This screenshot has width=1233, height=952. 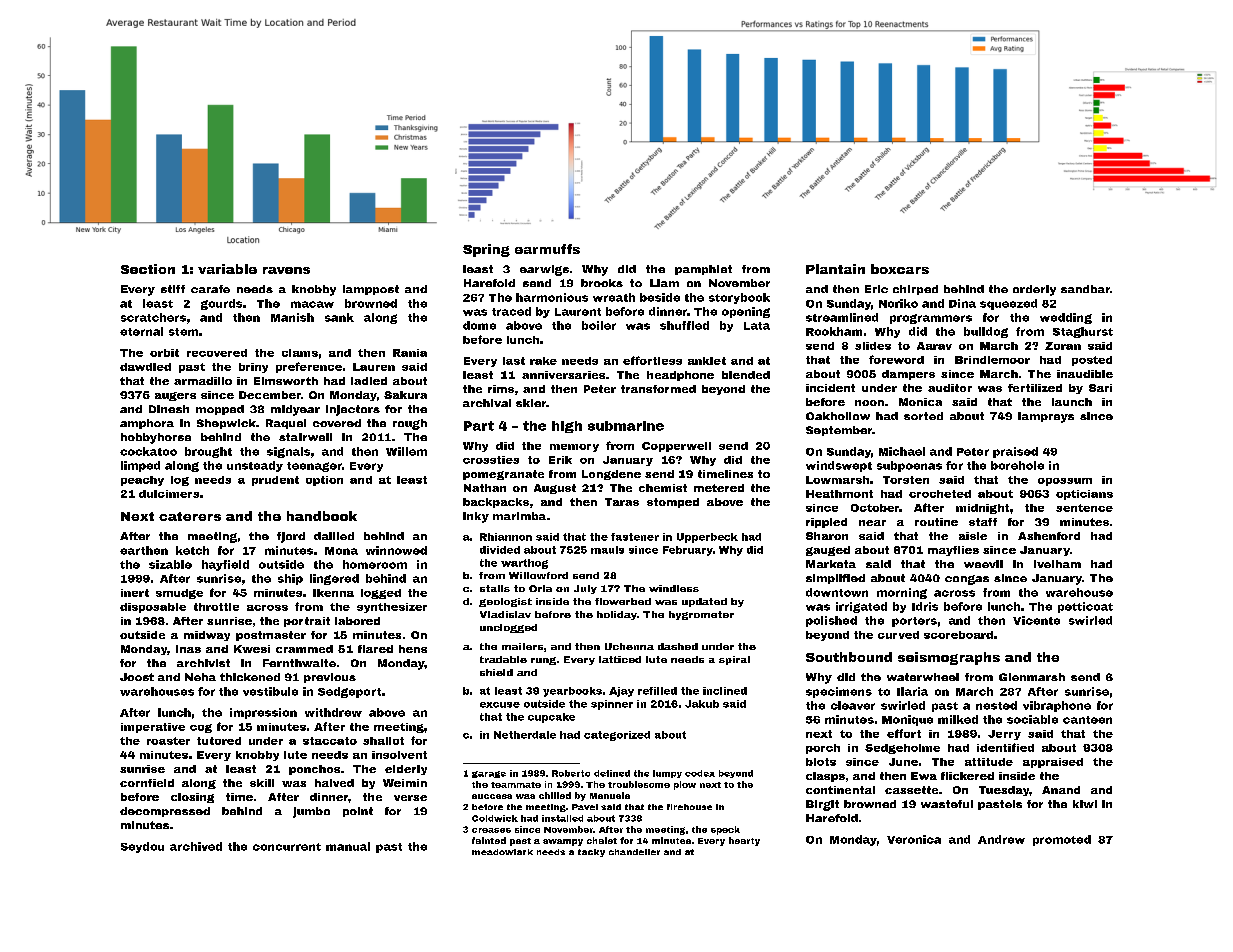 What do you see at coordinates (703, 270) in the screenshot?
I see `pamphlet` at bounding box center [703, 270].
